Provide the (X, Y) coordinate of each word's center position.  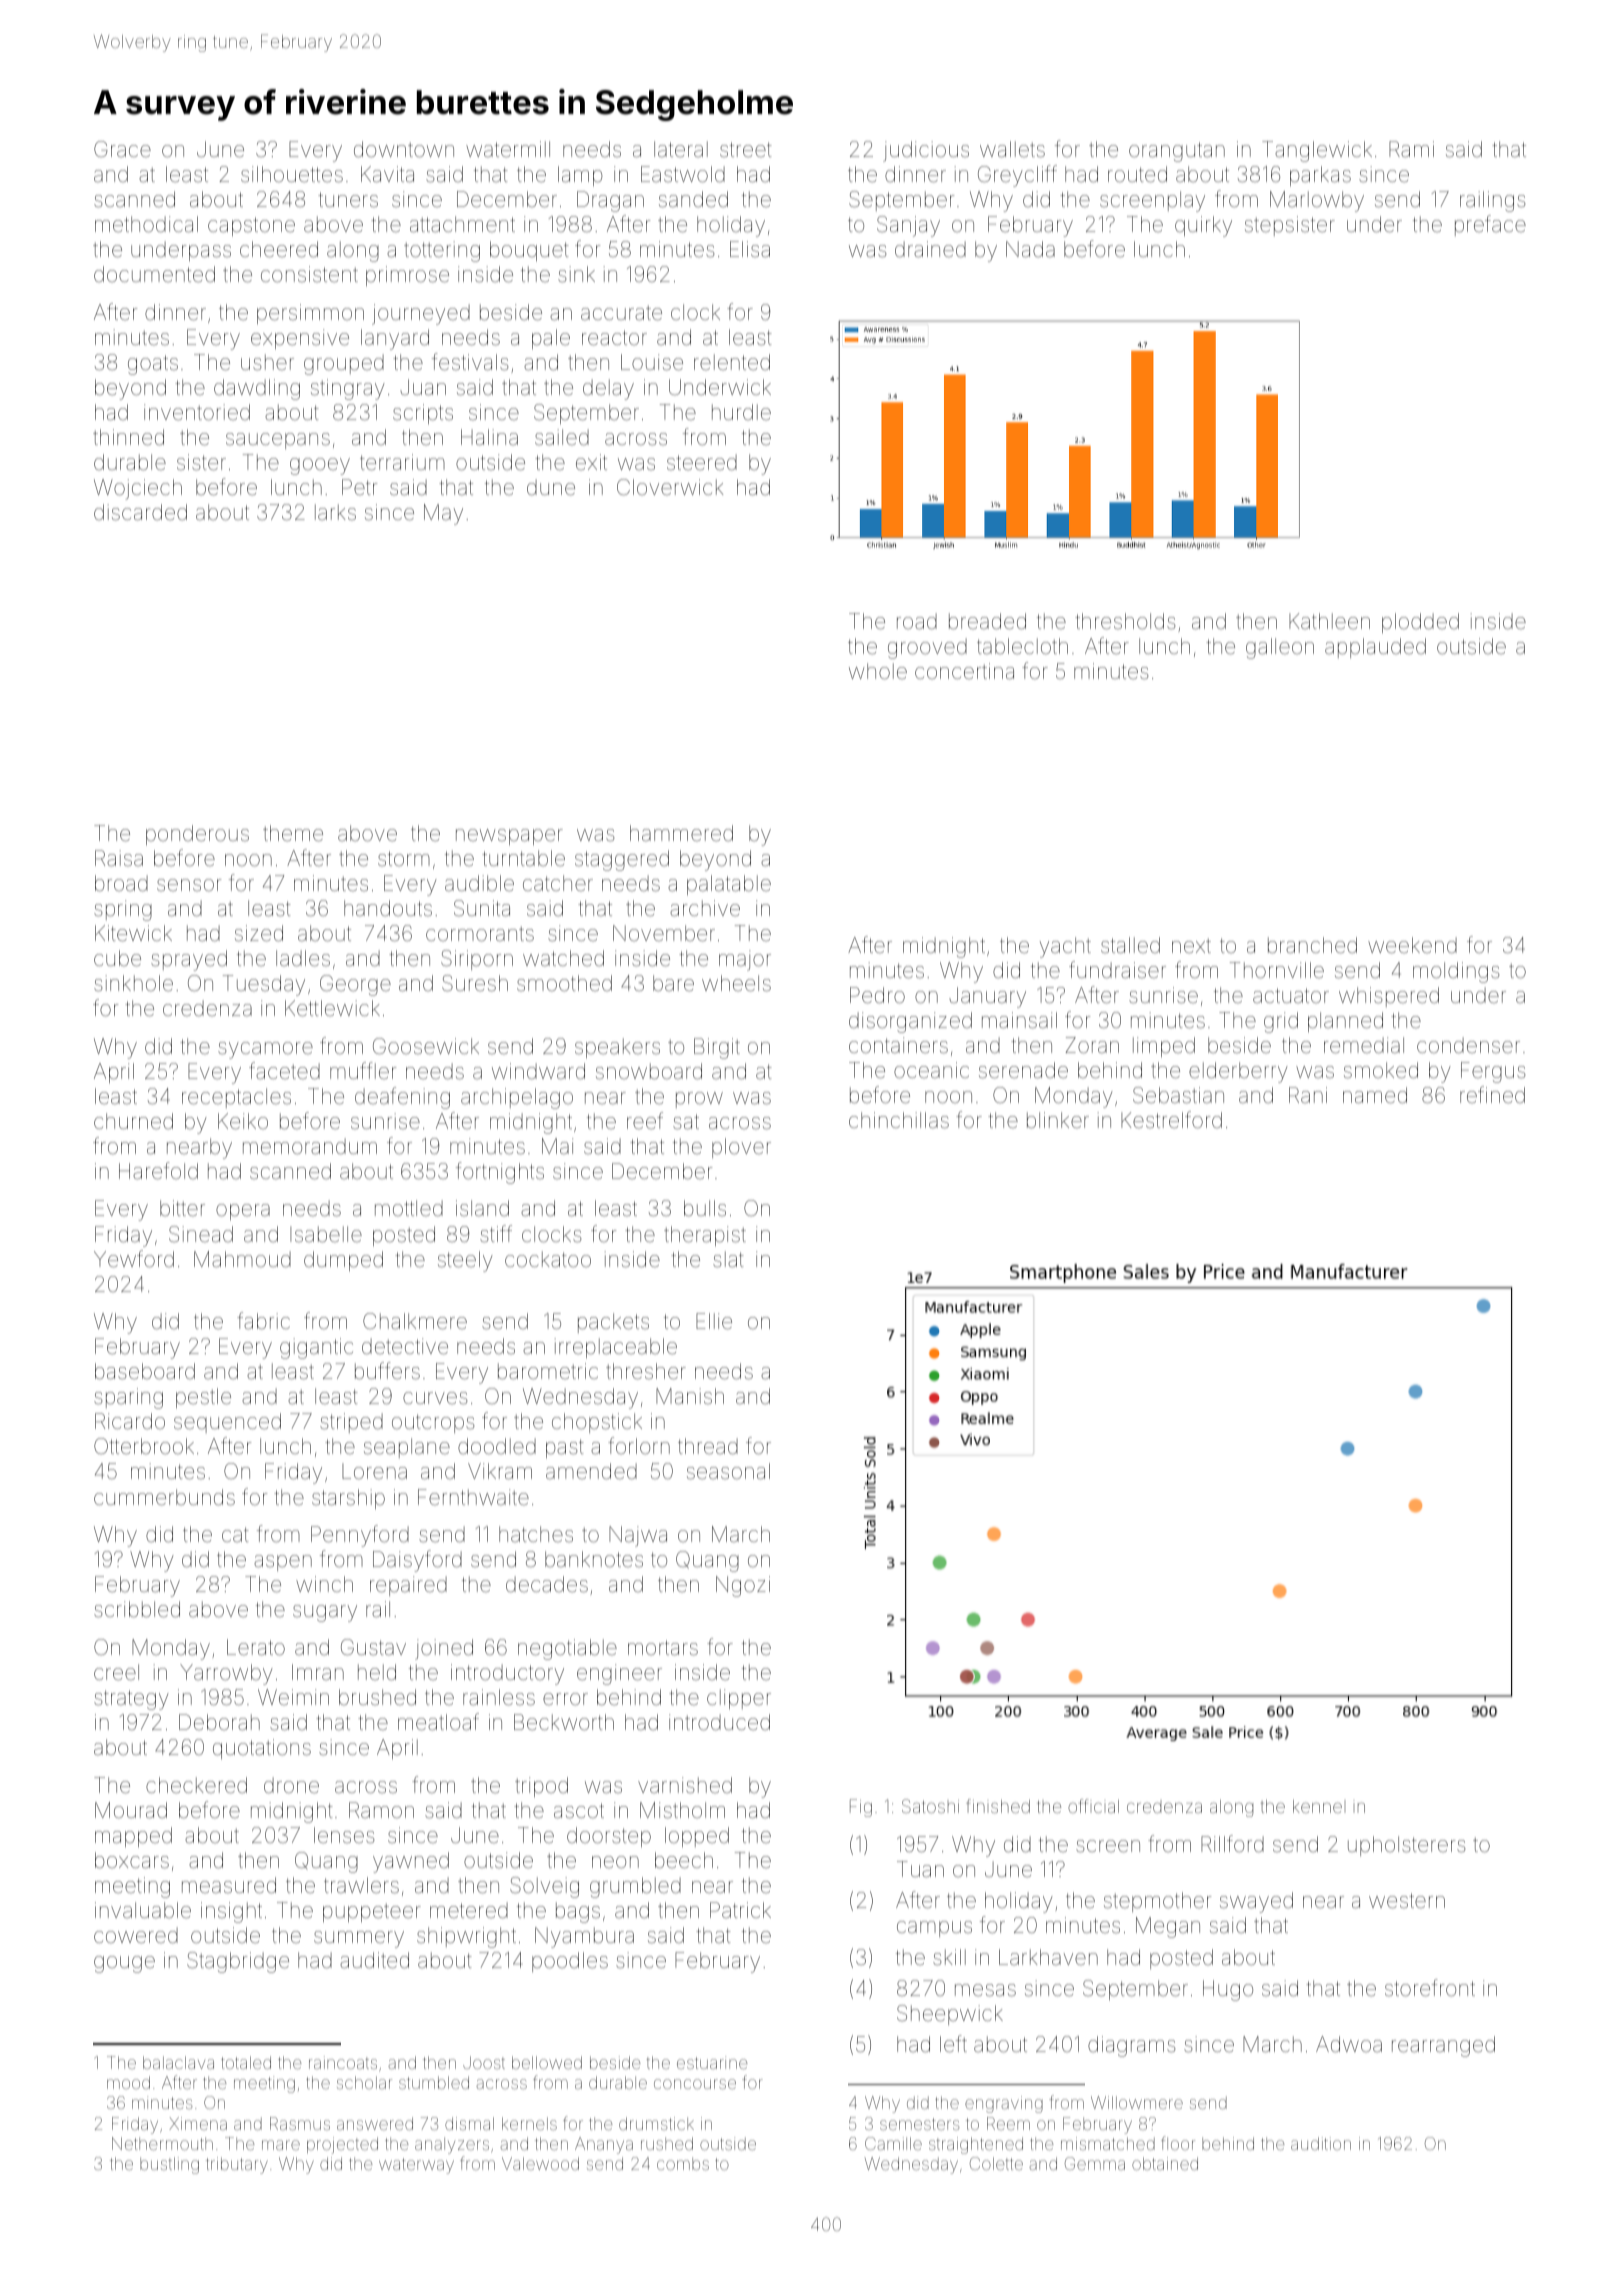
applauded (1375, 648)
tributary (237, 2165)
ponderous (197, 835)
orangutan (1177, 152)
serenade (1023, 1070)
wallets (1012, 149)
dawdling (257, 389)
